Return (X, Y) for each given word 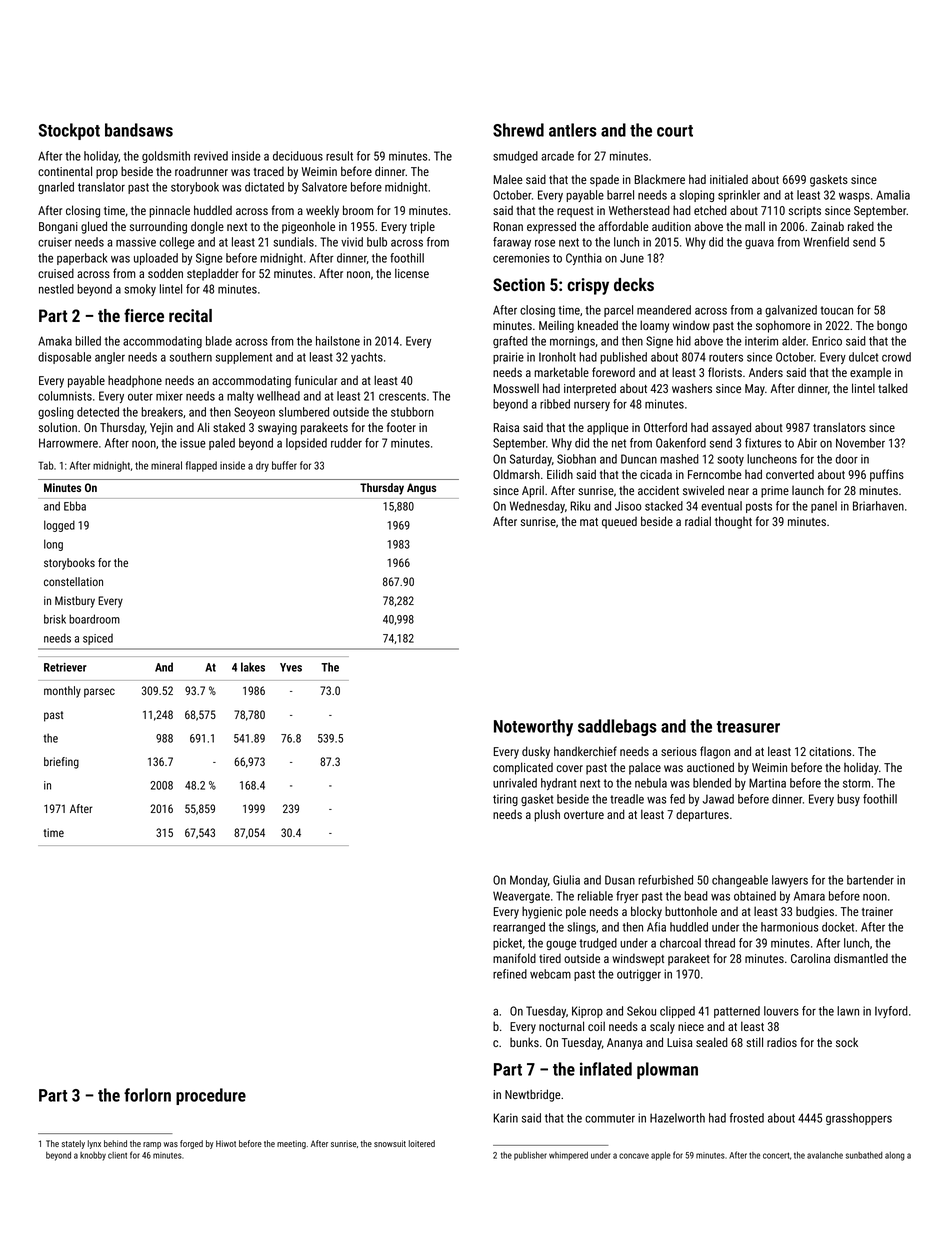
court (675, 131)
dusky (536, 752)
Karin (505, 1118)
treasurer (748, 727)
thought (733, 522)
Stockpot (69, 131)
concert (776, 1155)
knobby (93, 1156)
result (339, 156)
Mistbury (75, 602)
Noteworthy (533, 727)
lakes (253, 667)
